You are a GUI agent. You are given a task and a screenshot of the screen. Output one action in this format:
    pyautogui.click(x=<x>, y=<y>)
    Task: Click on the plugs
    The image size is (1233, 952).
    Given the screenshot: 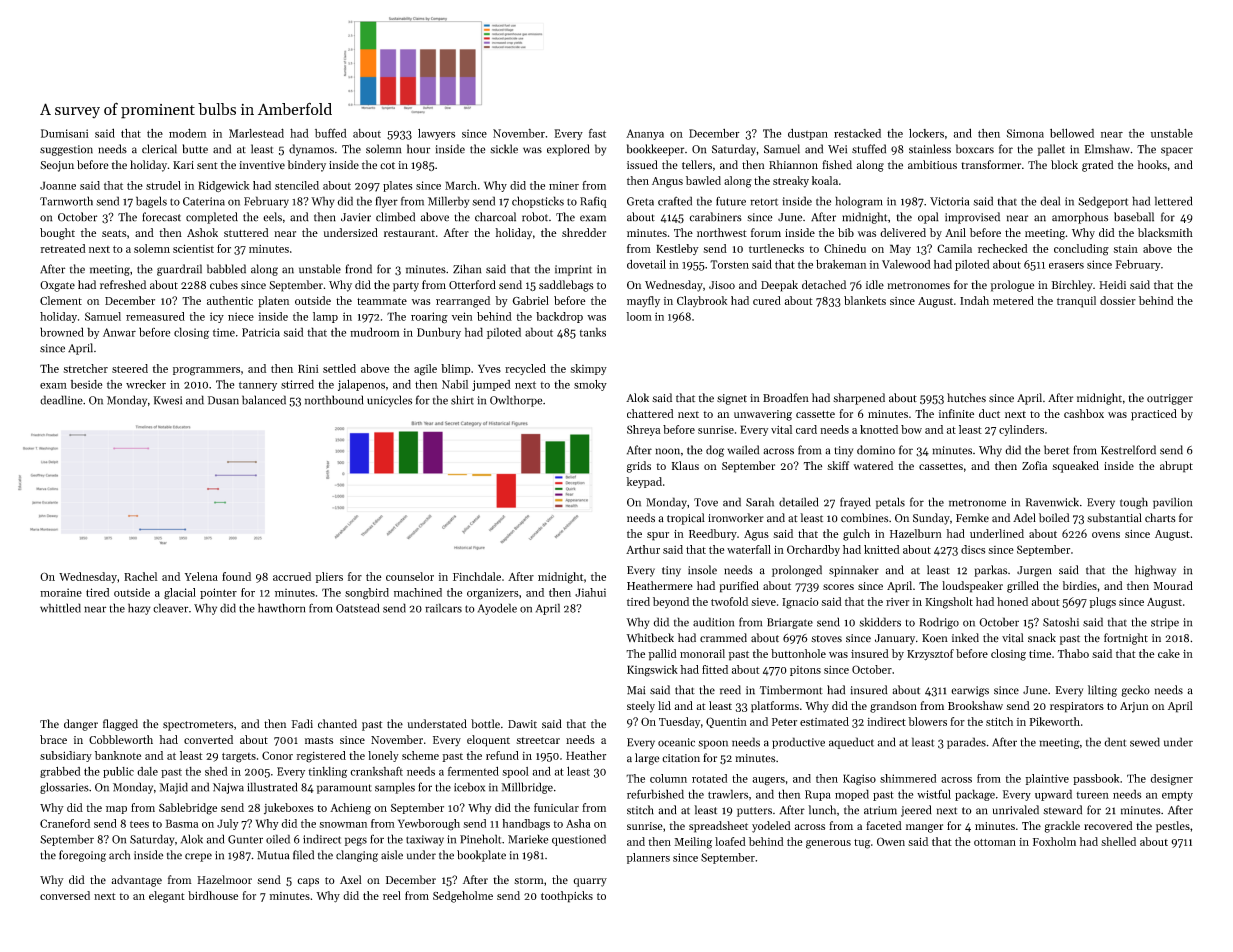 What is the action you would take?
    pyautogui.click(x=1102, y=603)
